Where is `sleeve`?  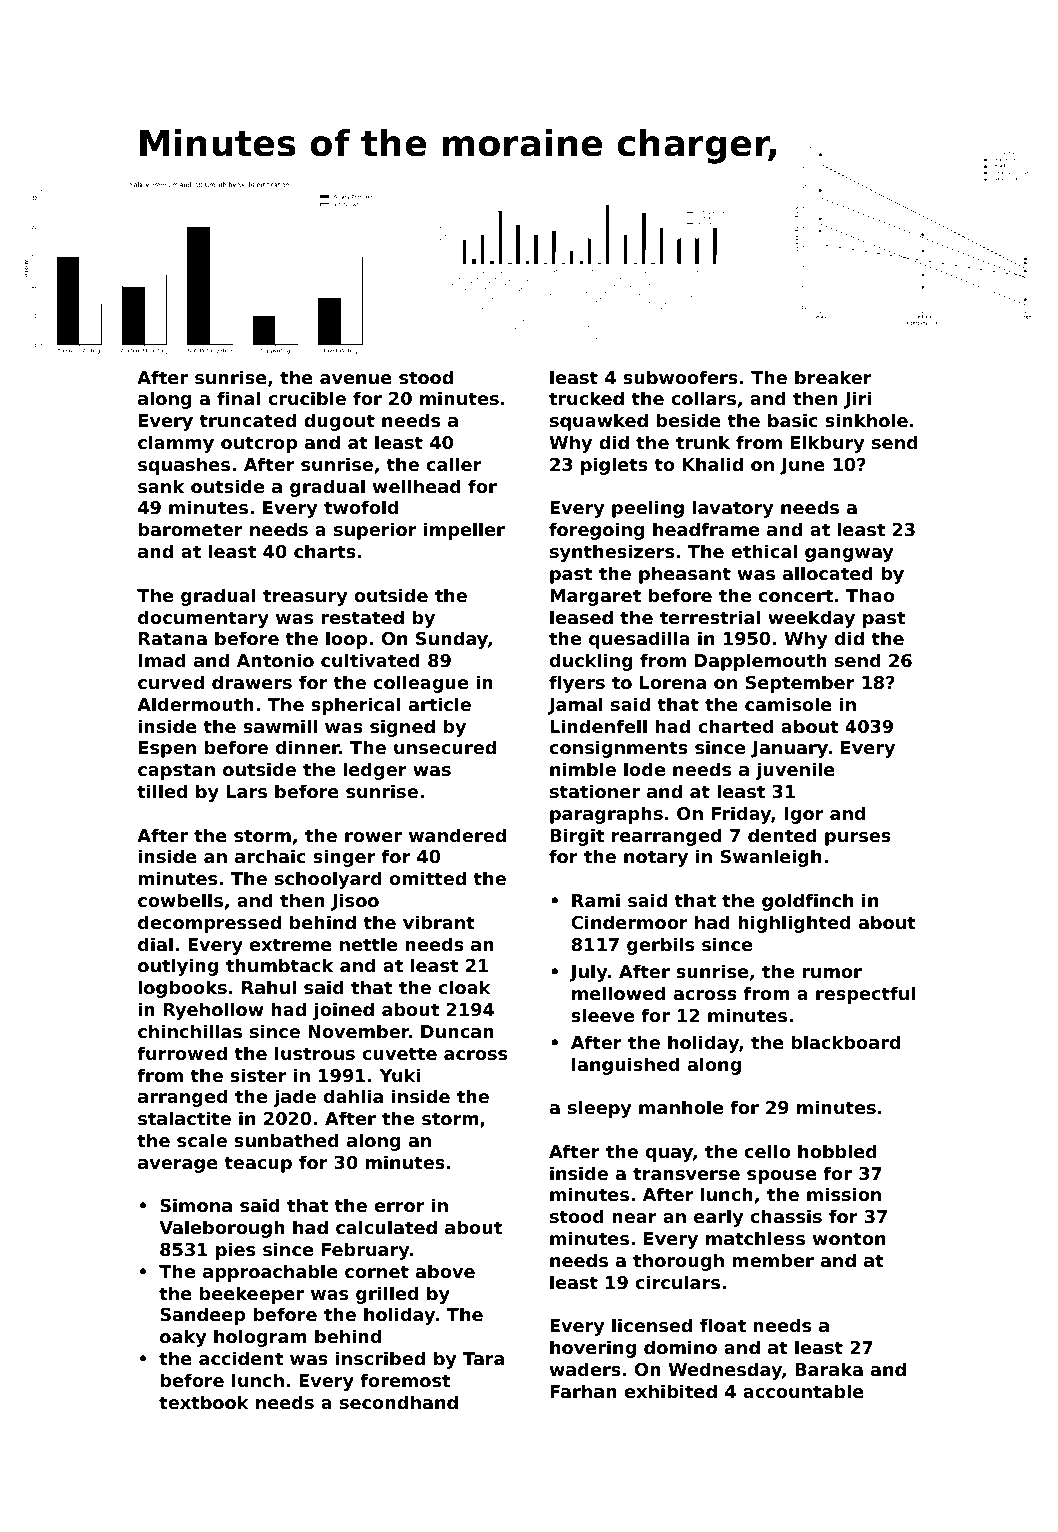 sleeve is located at coordinates (602, 1015).
